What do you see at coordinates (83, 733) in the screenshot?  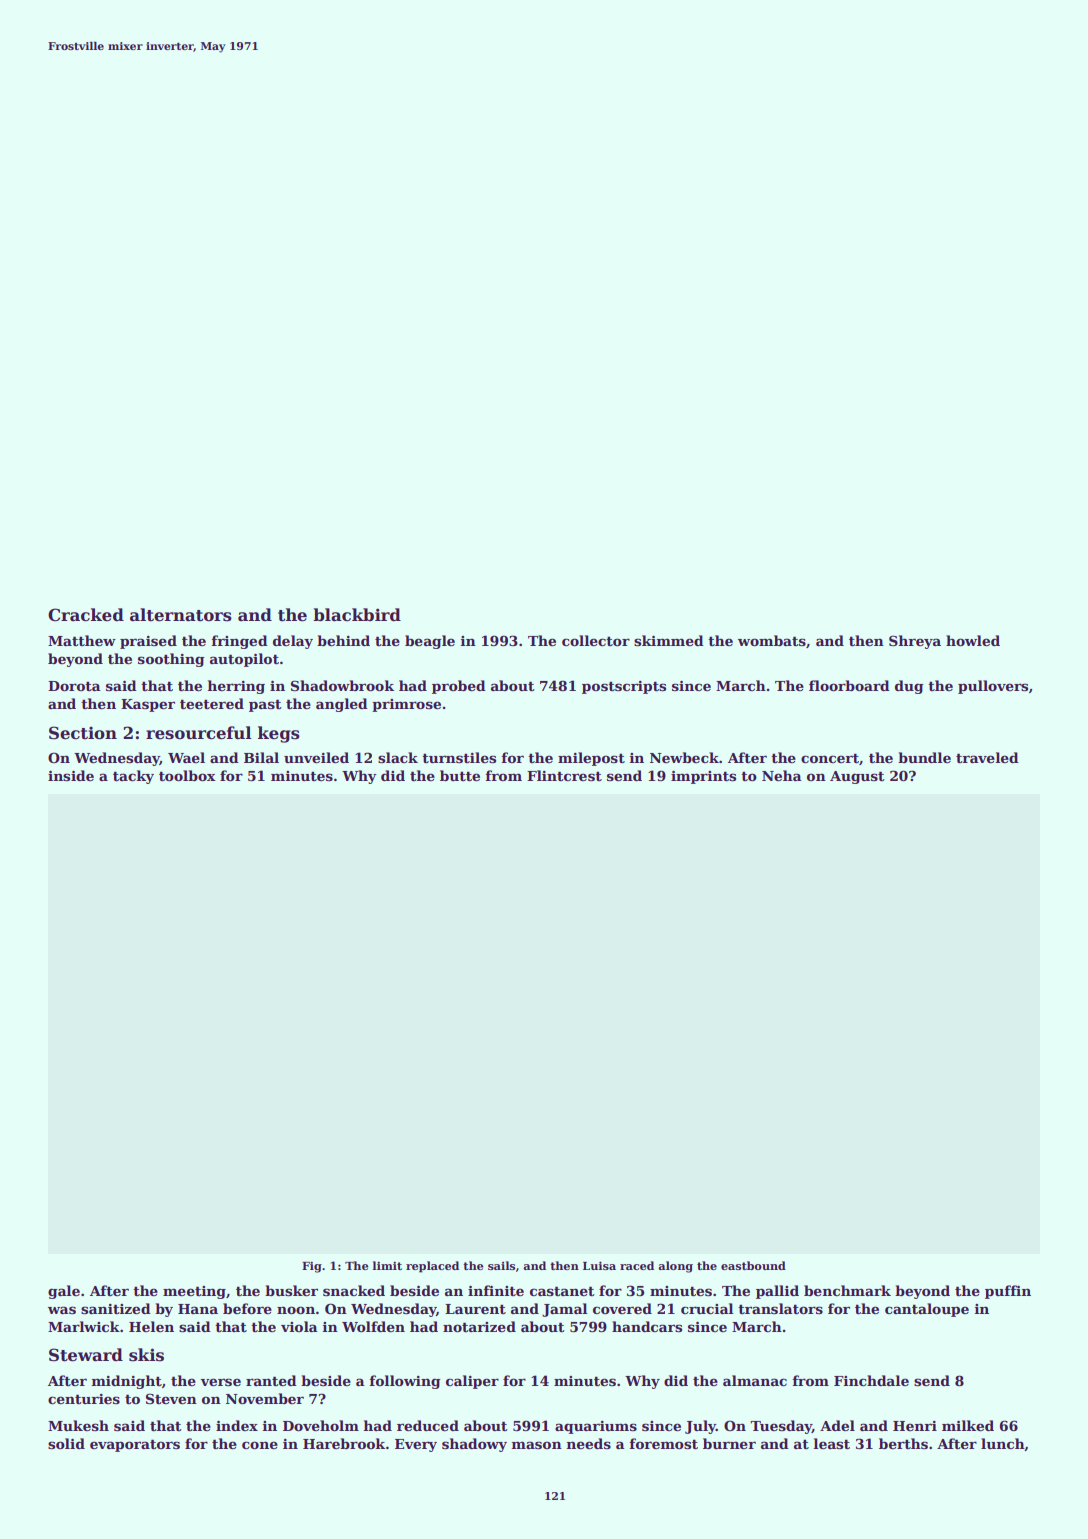 I see `Section` at bounding box center [83, 733].
